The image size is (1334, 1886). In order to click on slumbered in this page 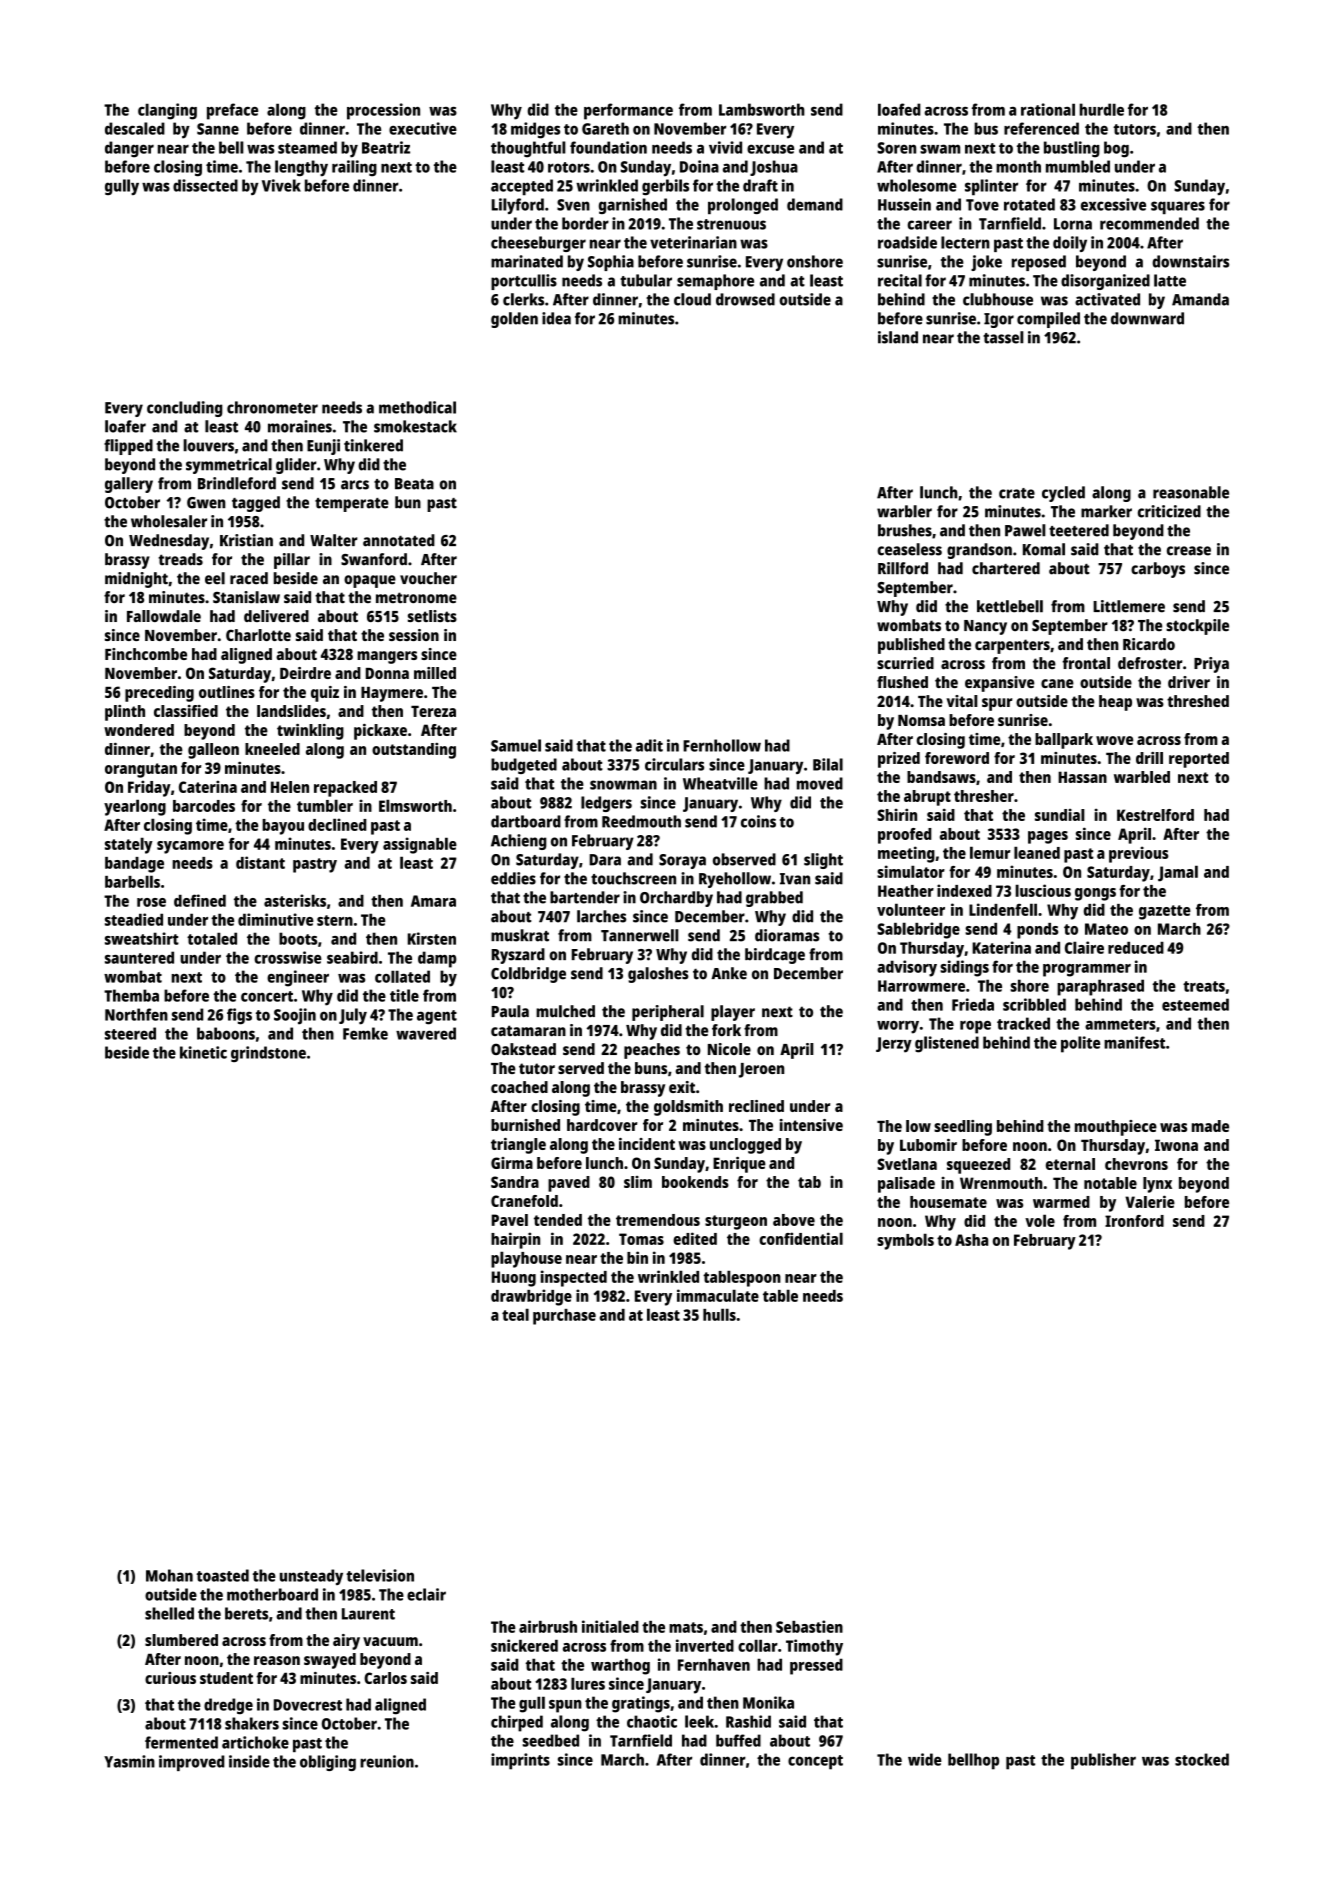, I will do `click(181, 1640)`.
